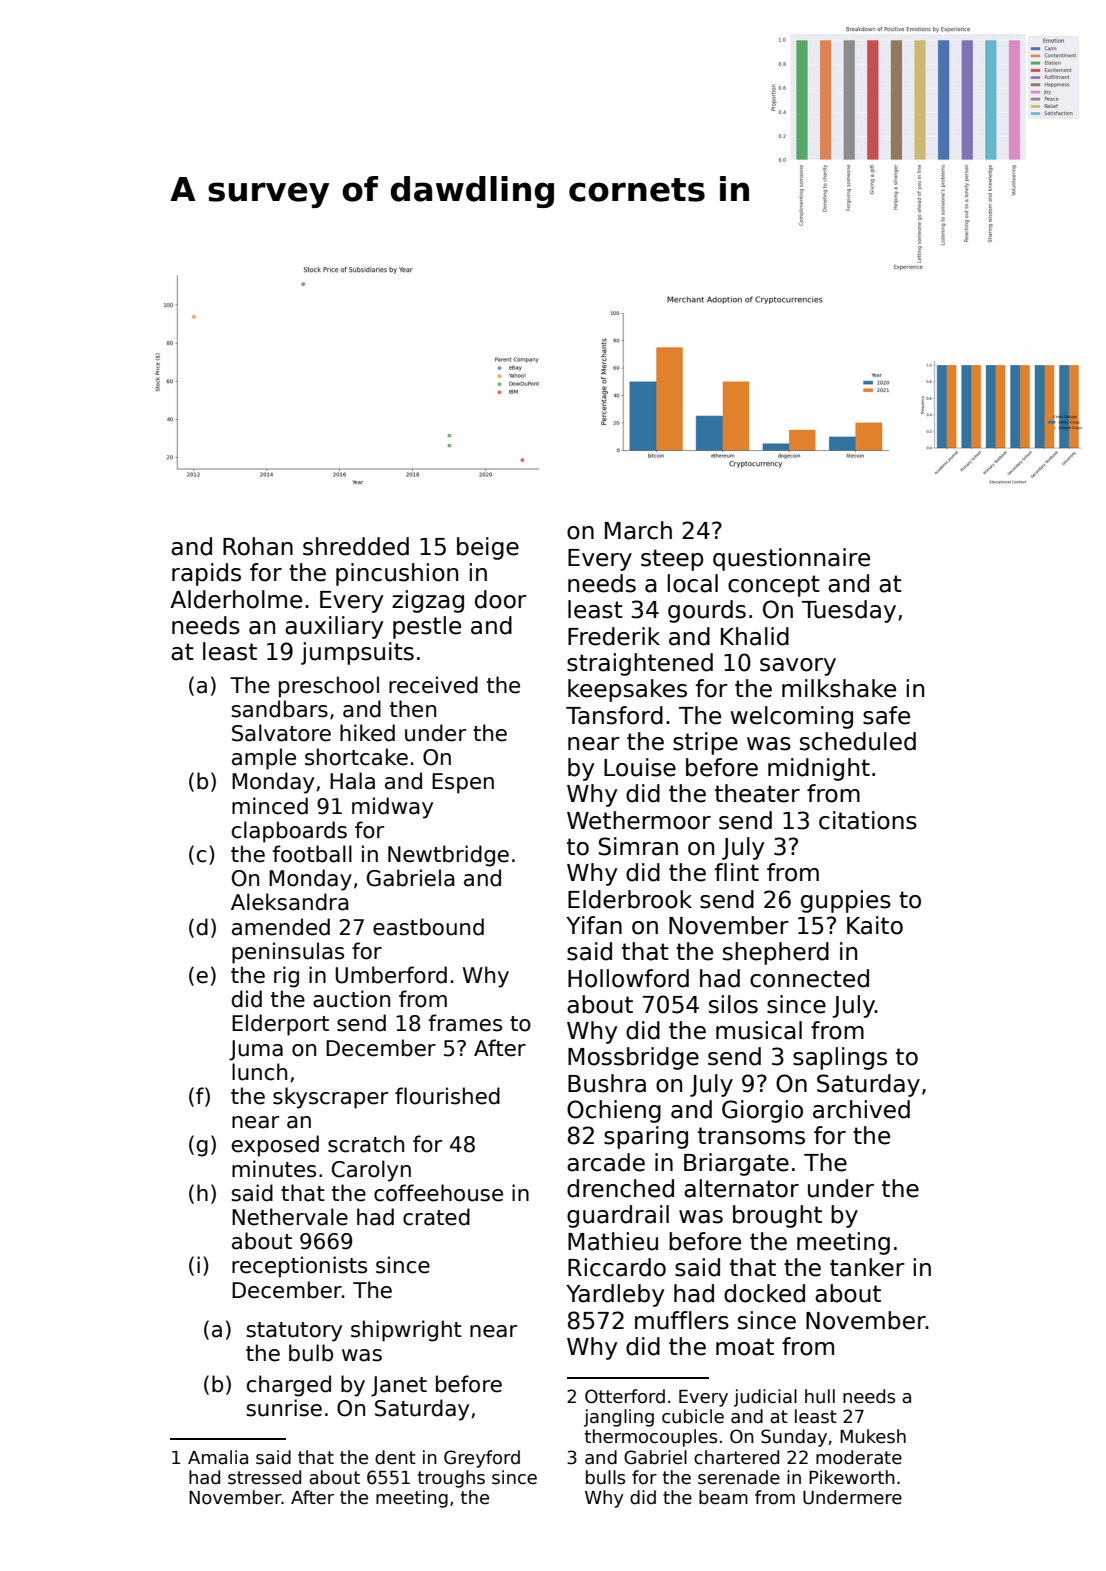  What do you see at coordinates (399, 1386) in the page?
I see `Janet` at bounding box center [399, 1386].
